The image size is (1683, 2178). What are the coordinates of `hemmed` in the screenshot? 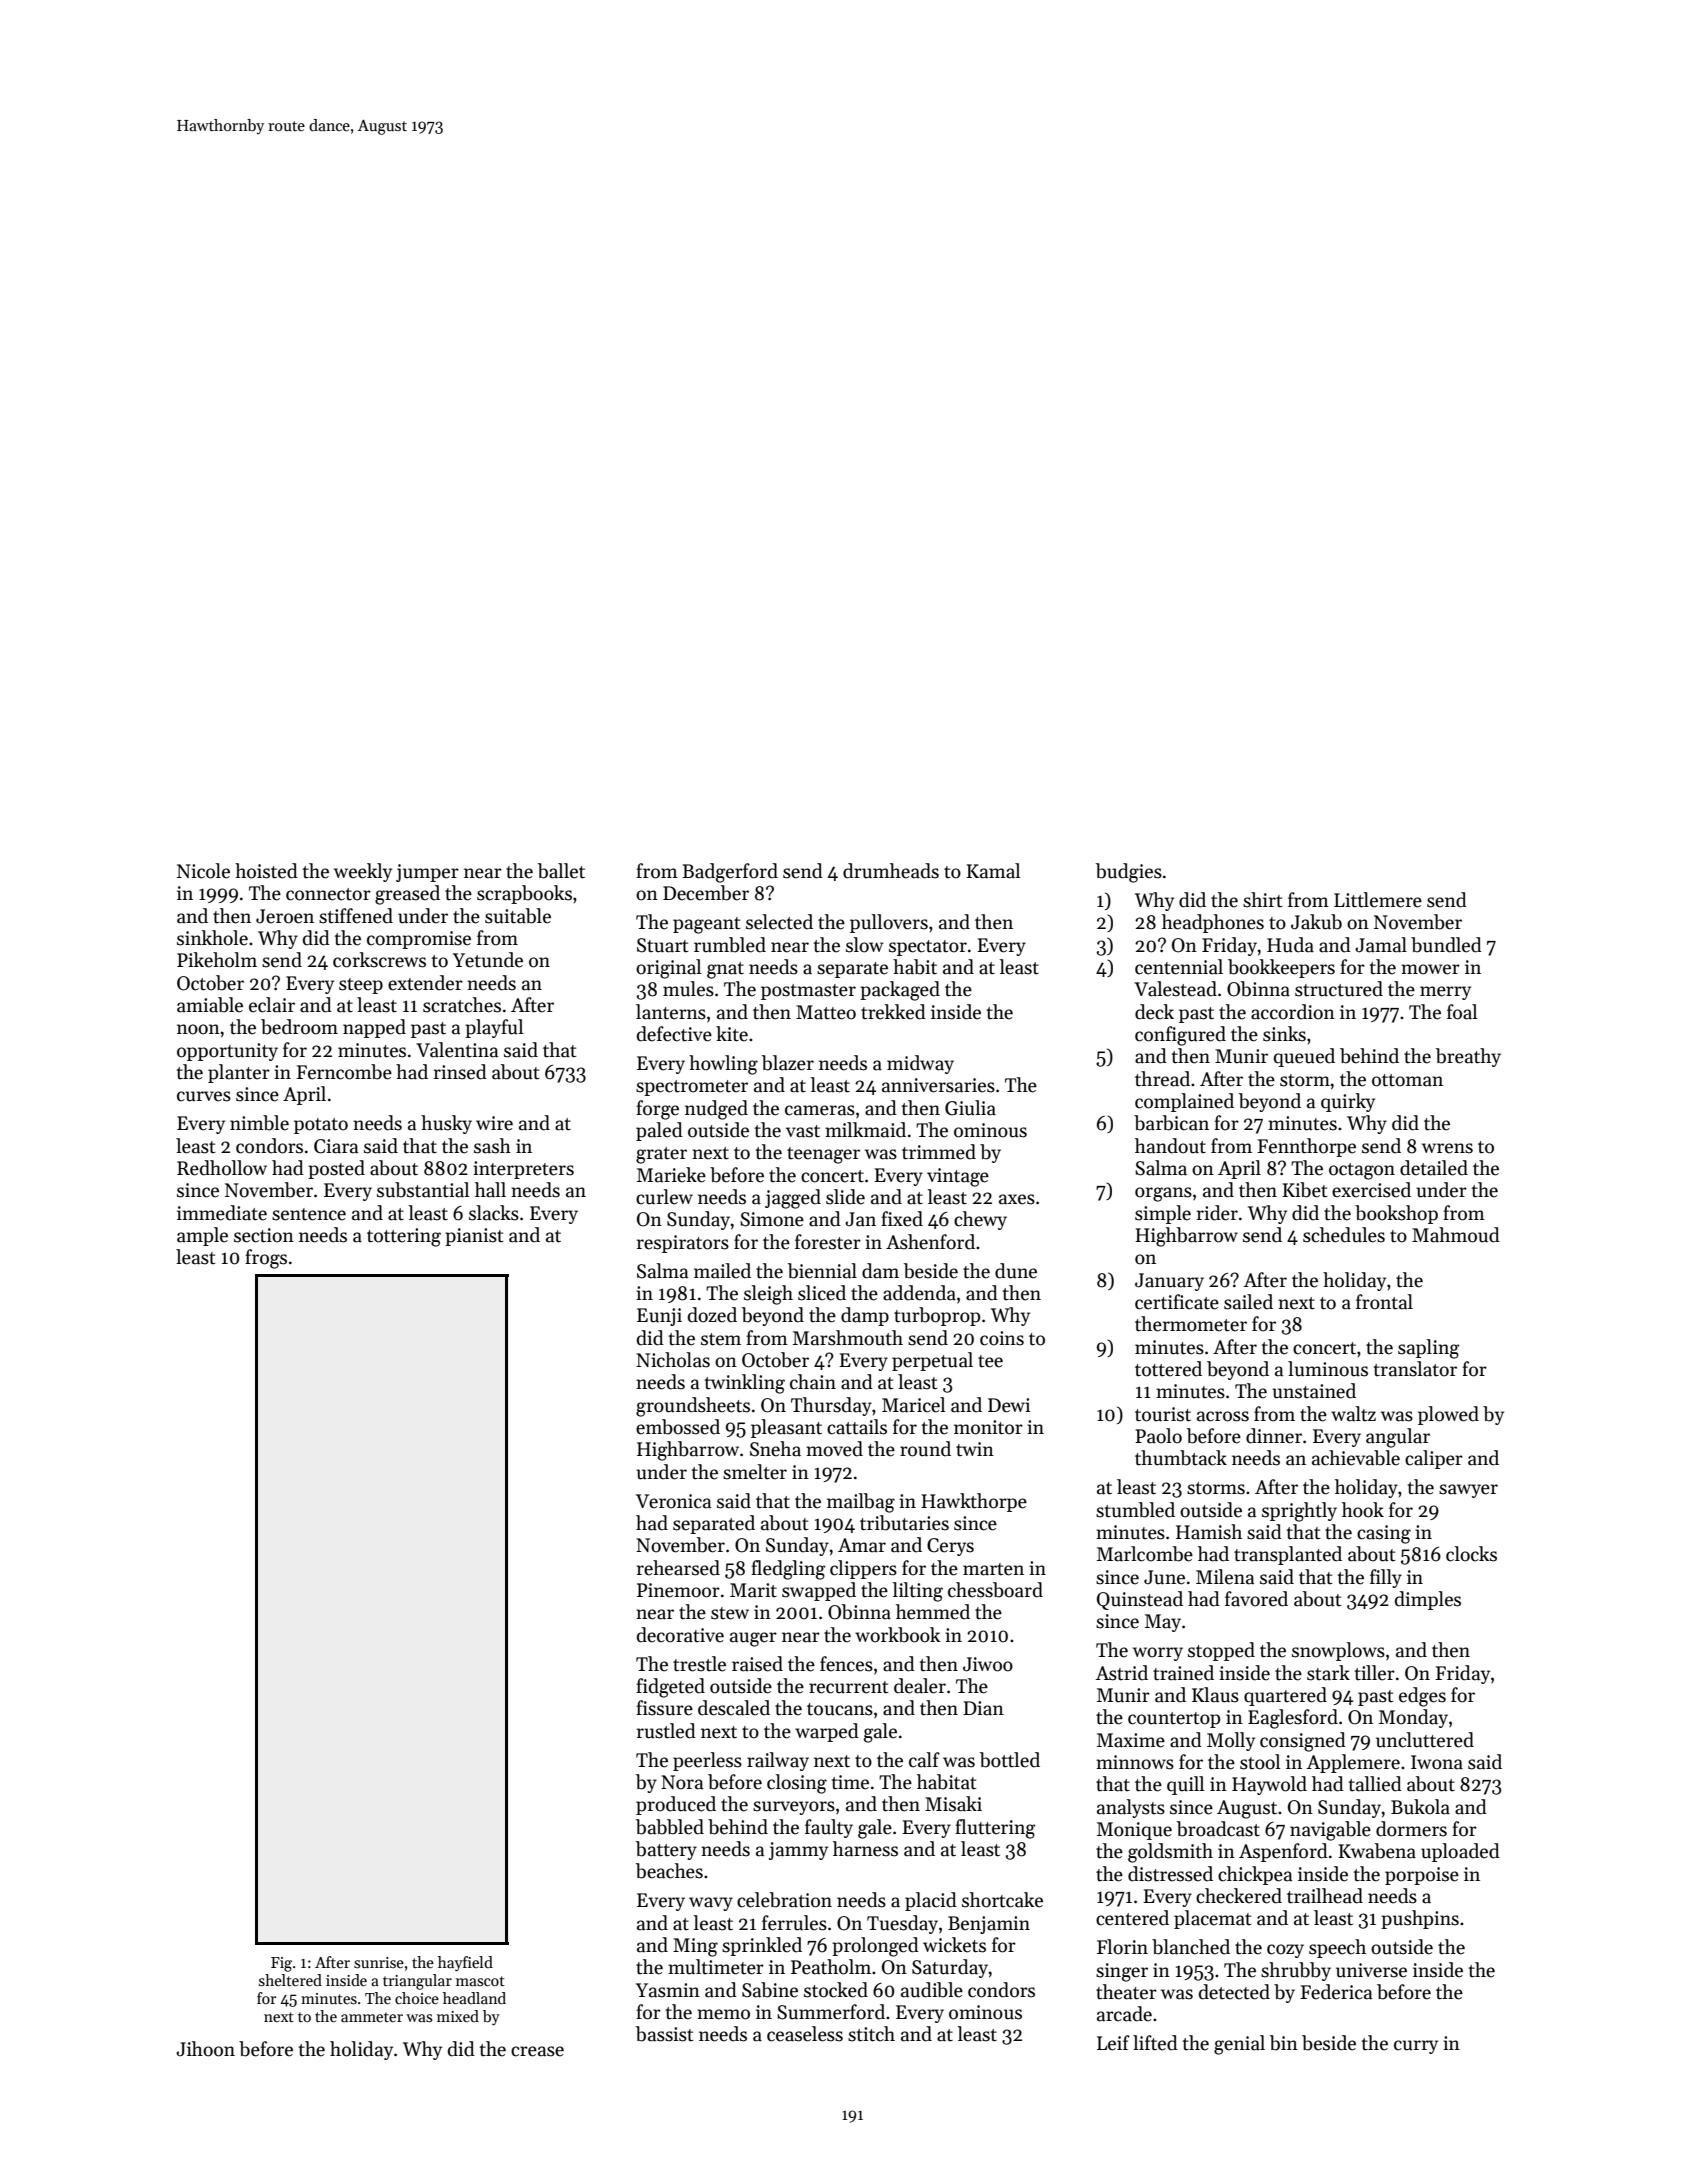 It's located at (933, 1612).
